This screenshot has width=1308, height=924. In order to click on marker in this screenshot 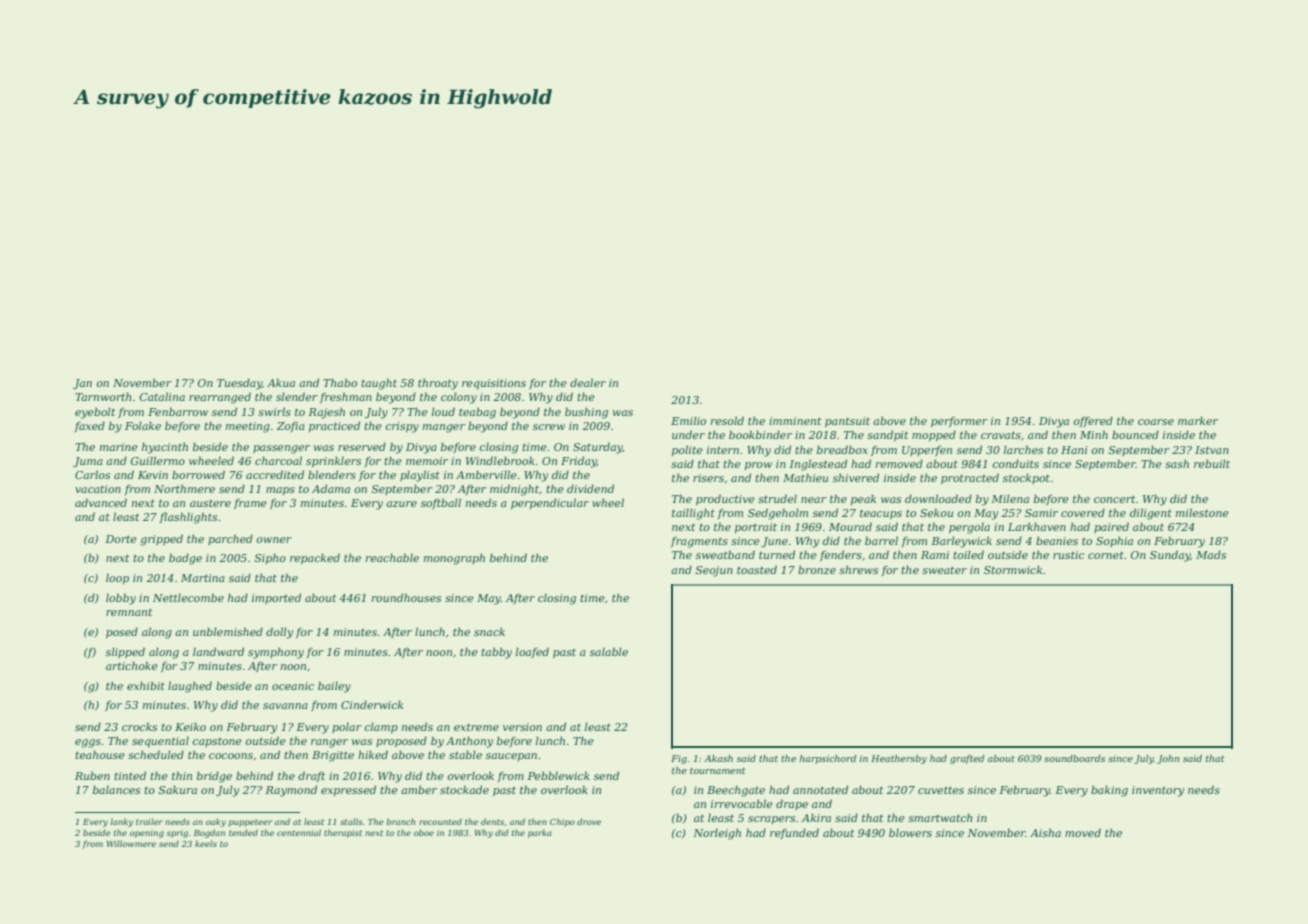, I will do `click(1198, 420)`.
